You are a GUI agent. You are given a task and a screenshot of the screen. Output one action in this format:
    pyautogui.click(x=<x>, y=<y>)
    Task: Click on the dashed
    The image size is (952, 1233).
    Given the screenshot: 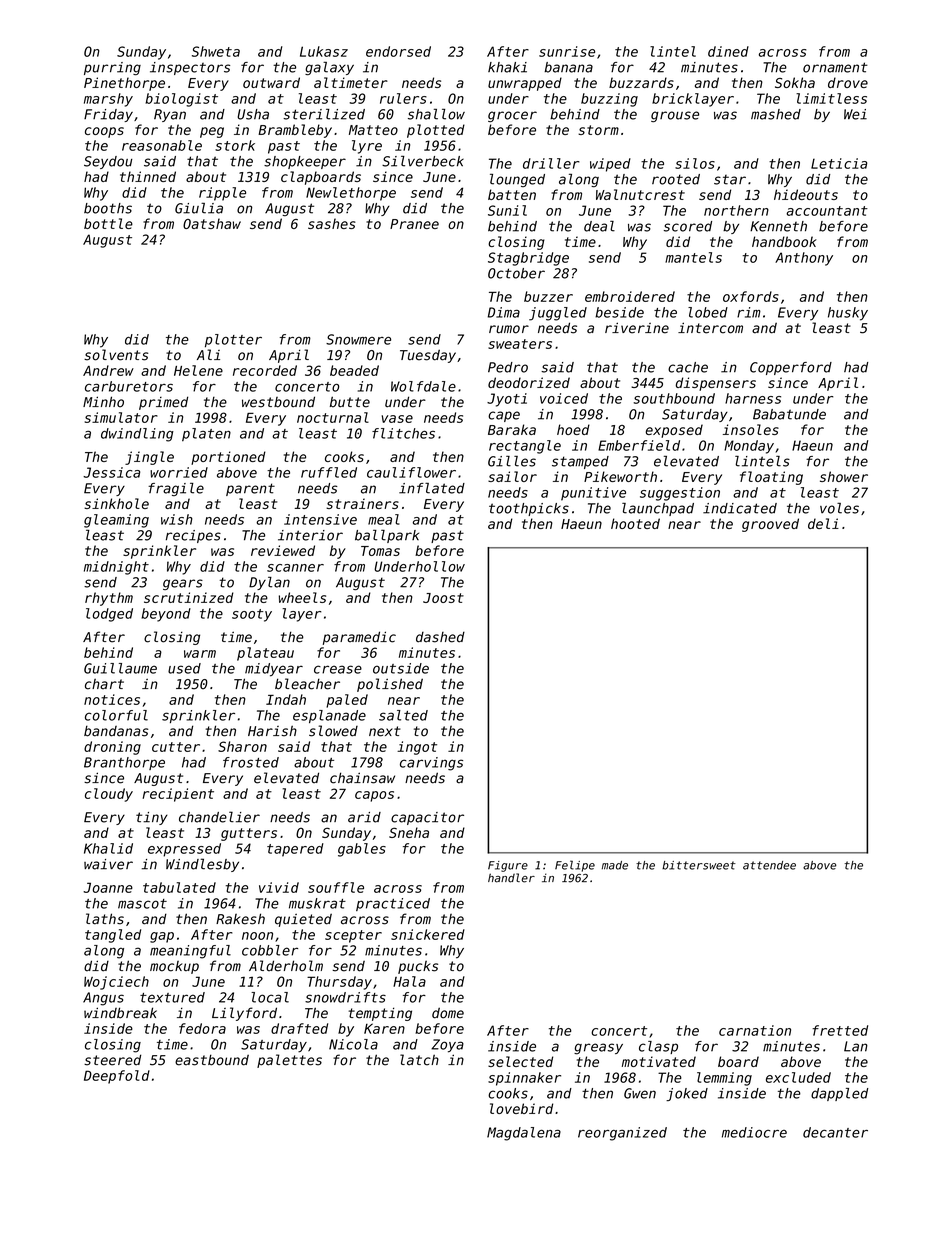 What is the action you would take?
    pyautogui.click(x=440, y=637)
